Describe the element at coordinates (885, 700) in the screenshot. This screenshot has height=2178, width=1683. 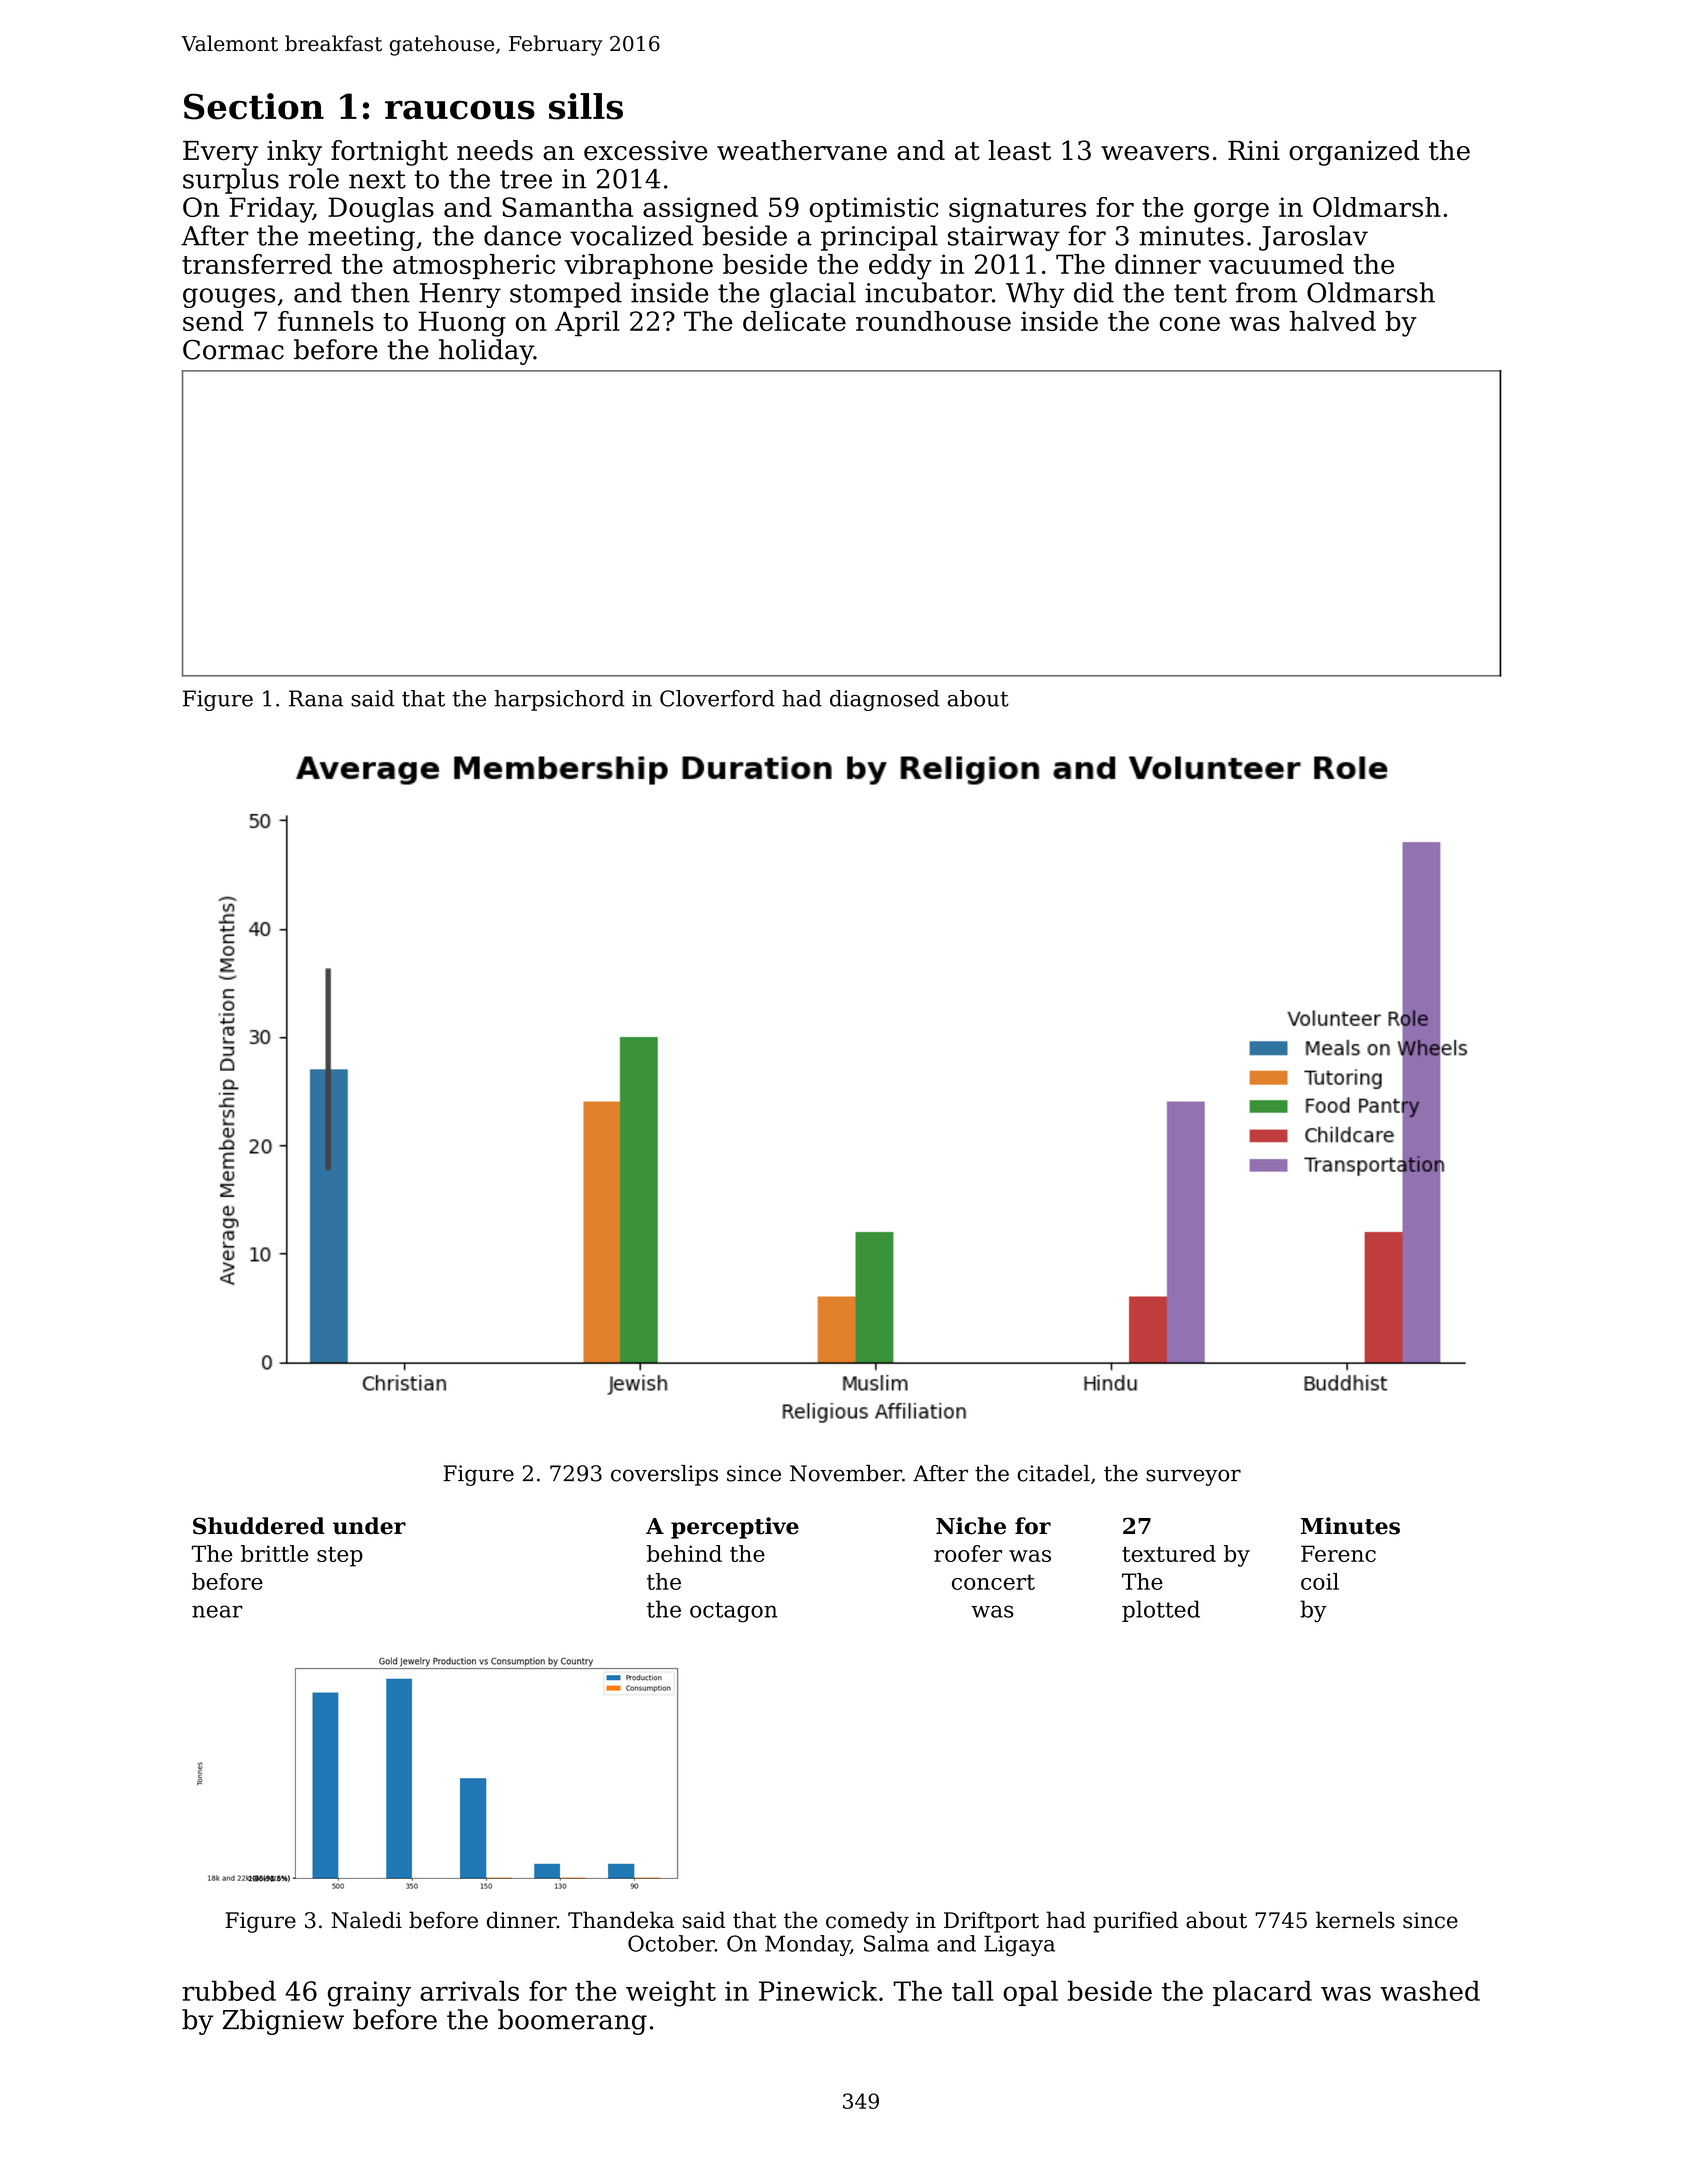
I see `diagnosed` at that location.
